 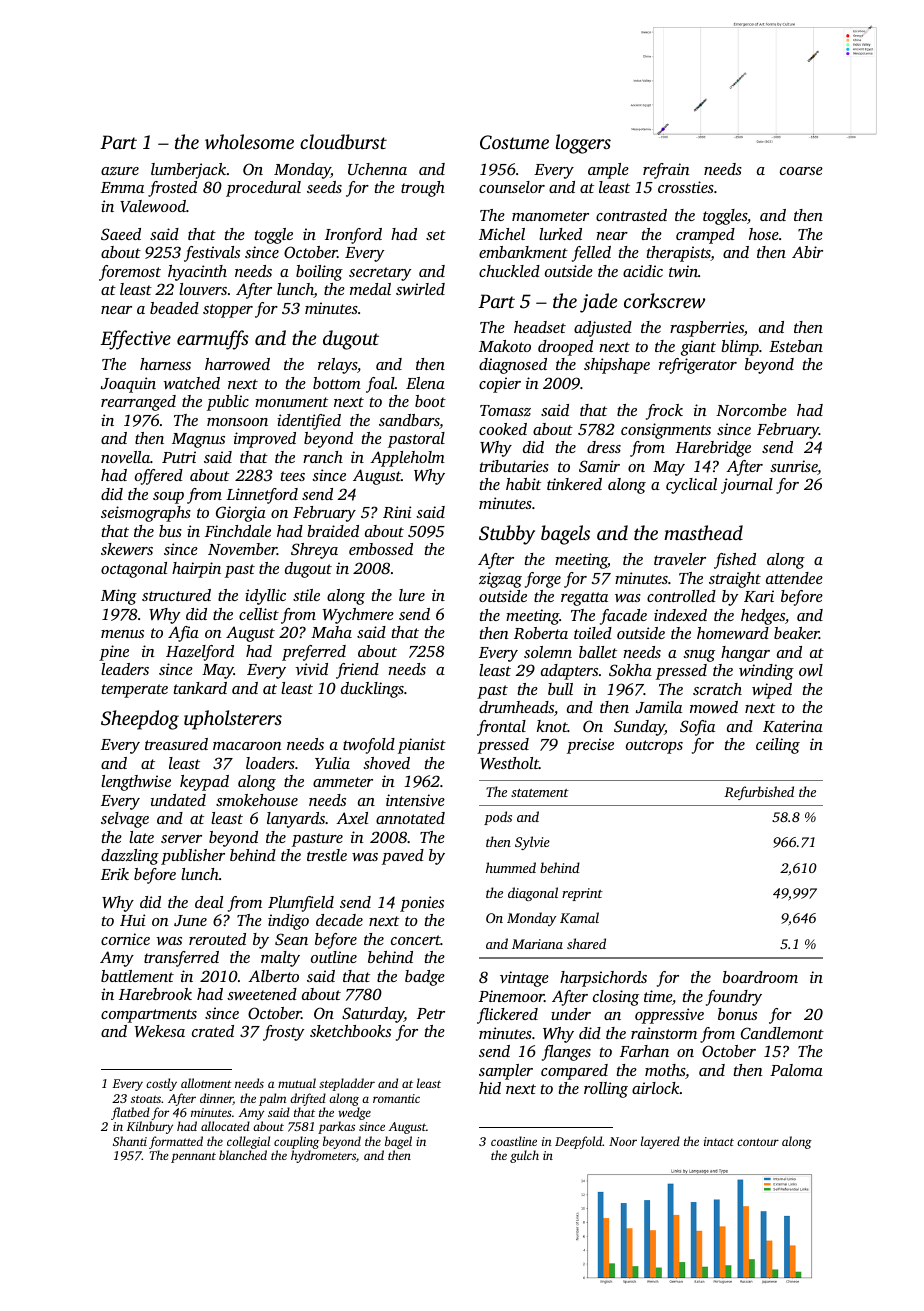 I want to click on outline, so click(x=334, y=957).
